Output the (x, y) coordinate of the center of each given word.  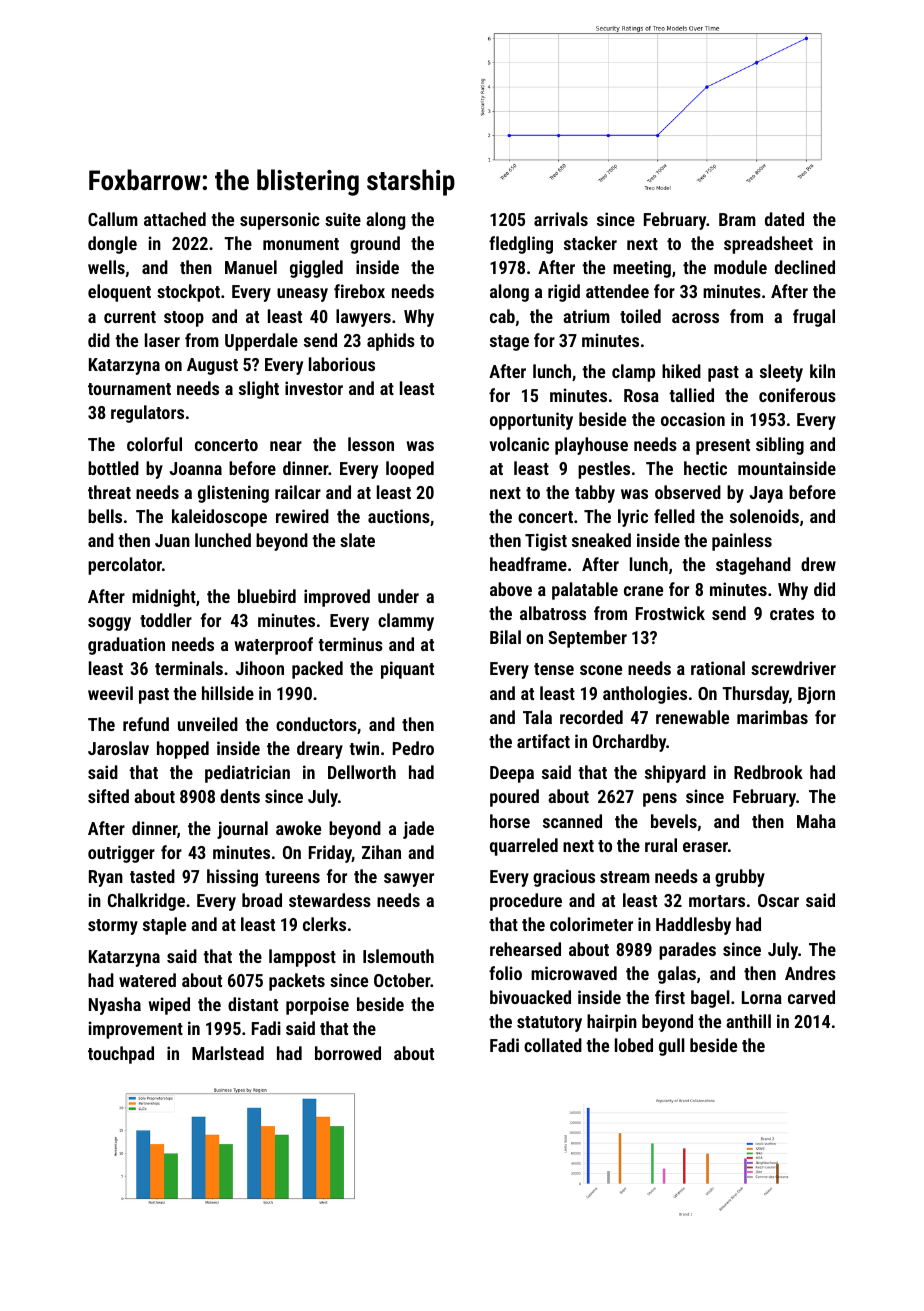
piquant (407, 670)
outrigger (121, 854)
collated (553, 1045)
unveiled (208, 724)
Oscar (778, 900)
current (130, 317)
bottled (113, 468)
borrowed (348, 1053)
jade (418, 830)
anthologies (645, 695)
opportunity (531, 421)
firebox (359, 291)
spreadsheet (768, 245)
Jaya (766, 494)
